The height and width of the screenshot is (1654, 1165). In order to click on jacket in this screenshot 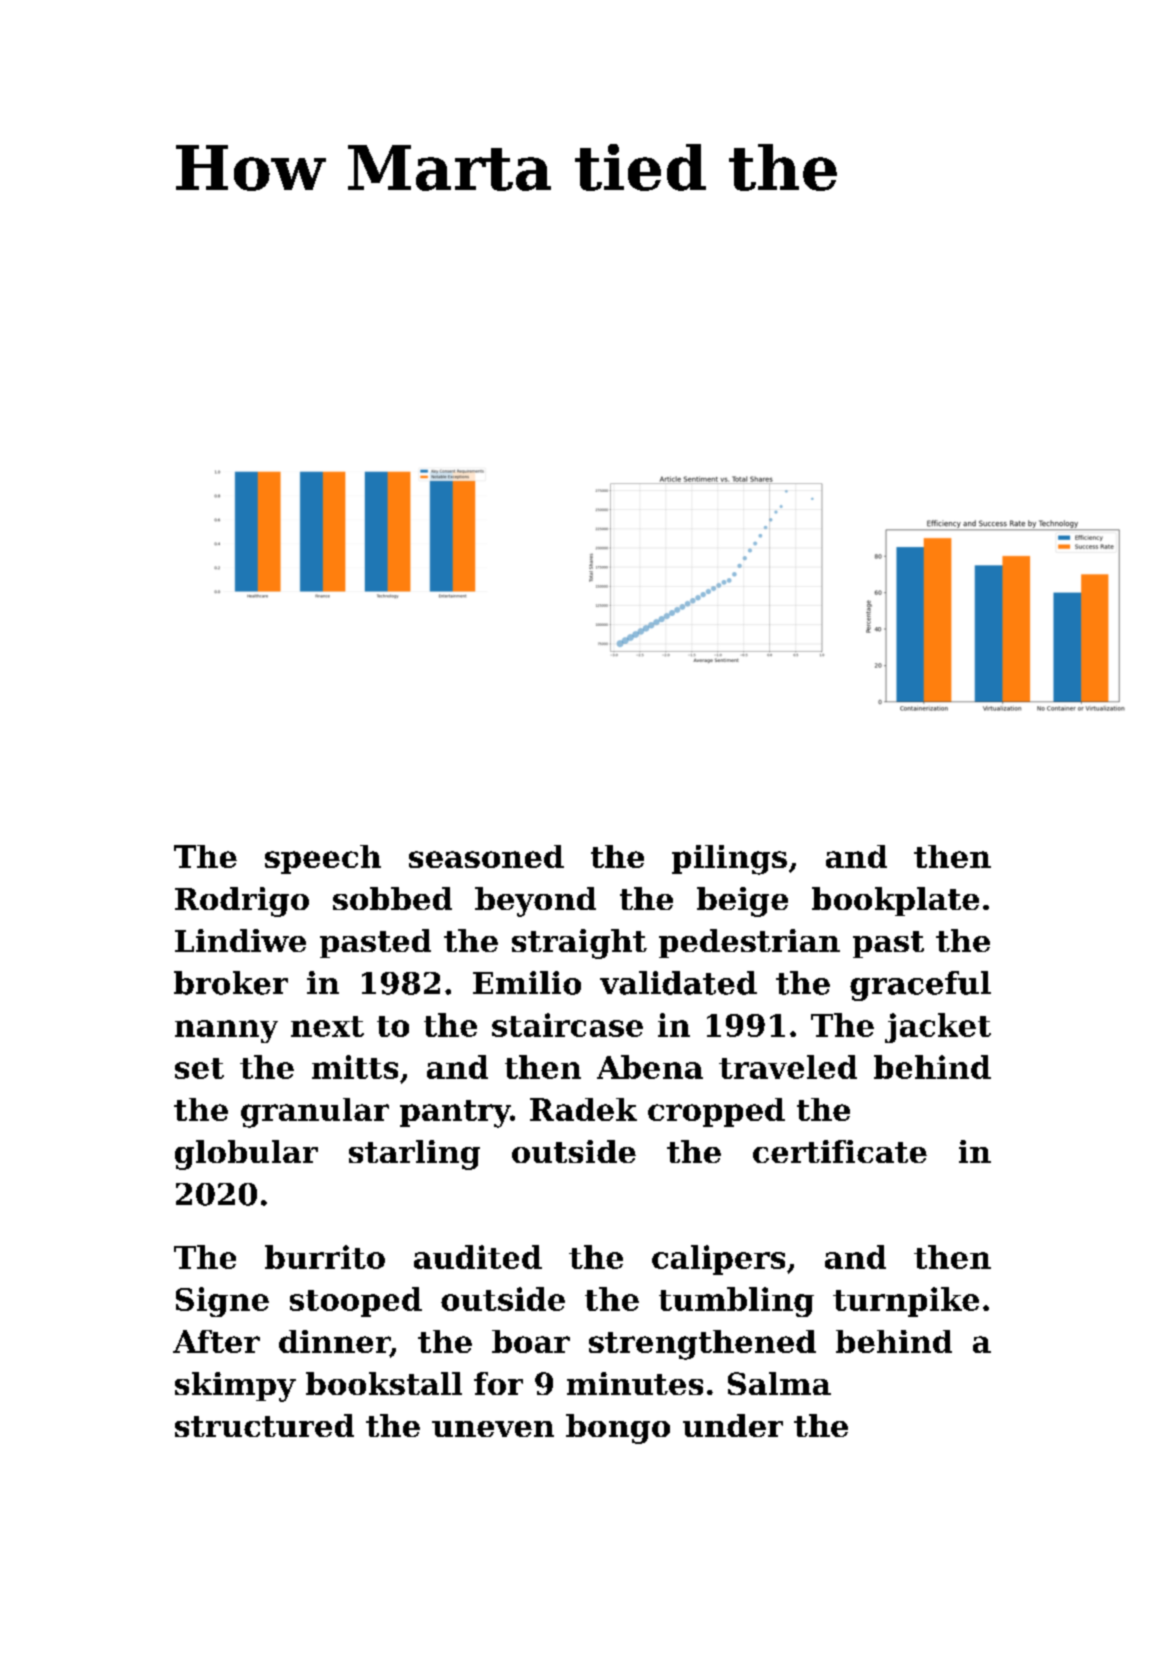, I will do `click(938, 1028)`.
